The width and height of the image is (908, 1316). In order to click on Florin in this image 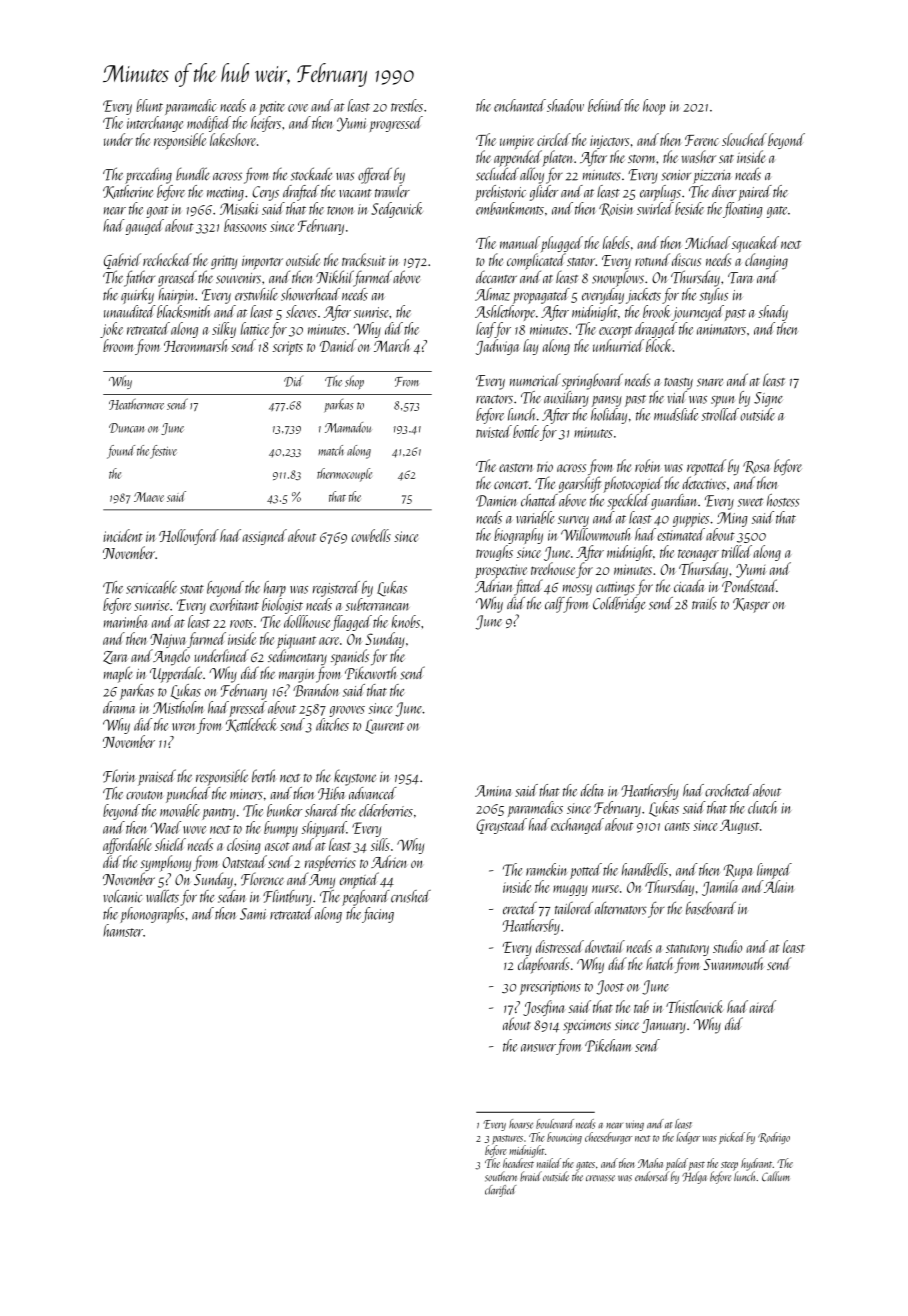, I will do `click(119, 776)`.
